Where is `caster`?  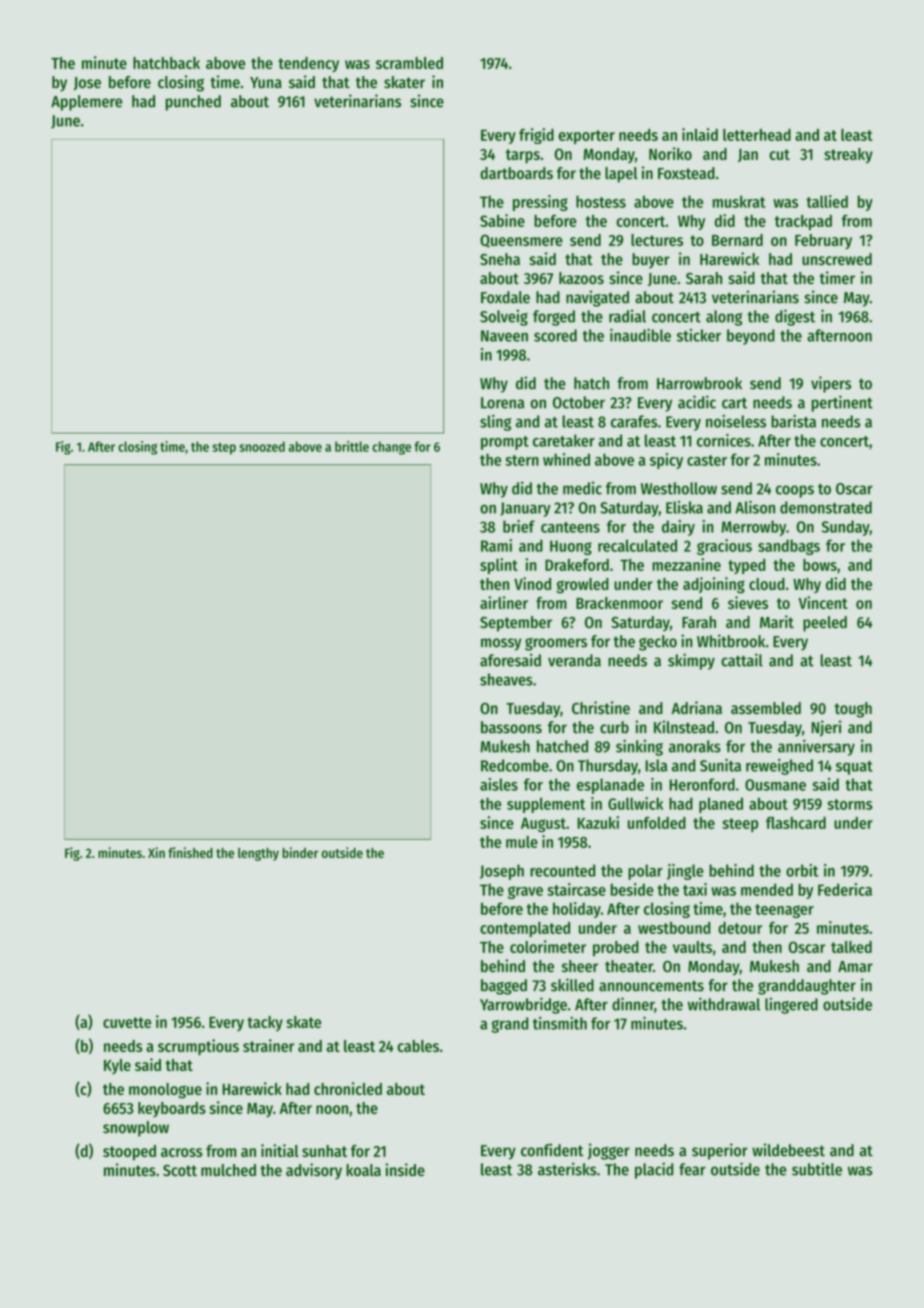 caster is located at coordinates (707, 460).
